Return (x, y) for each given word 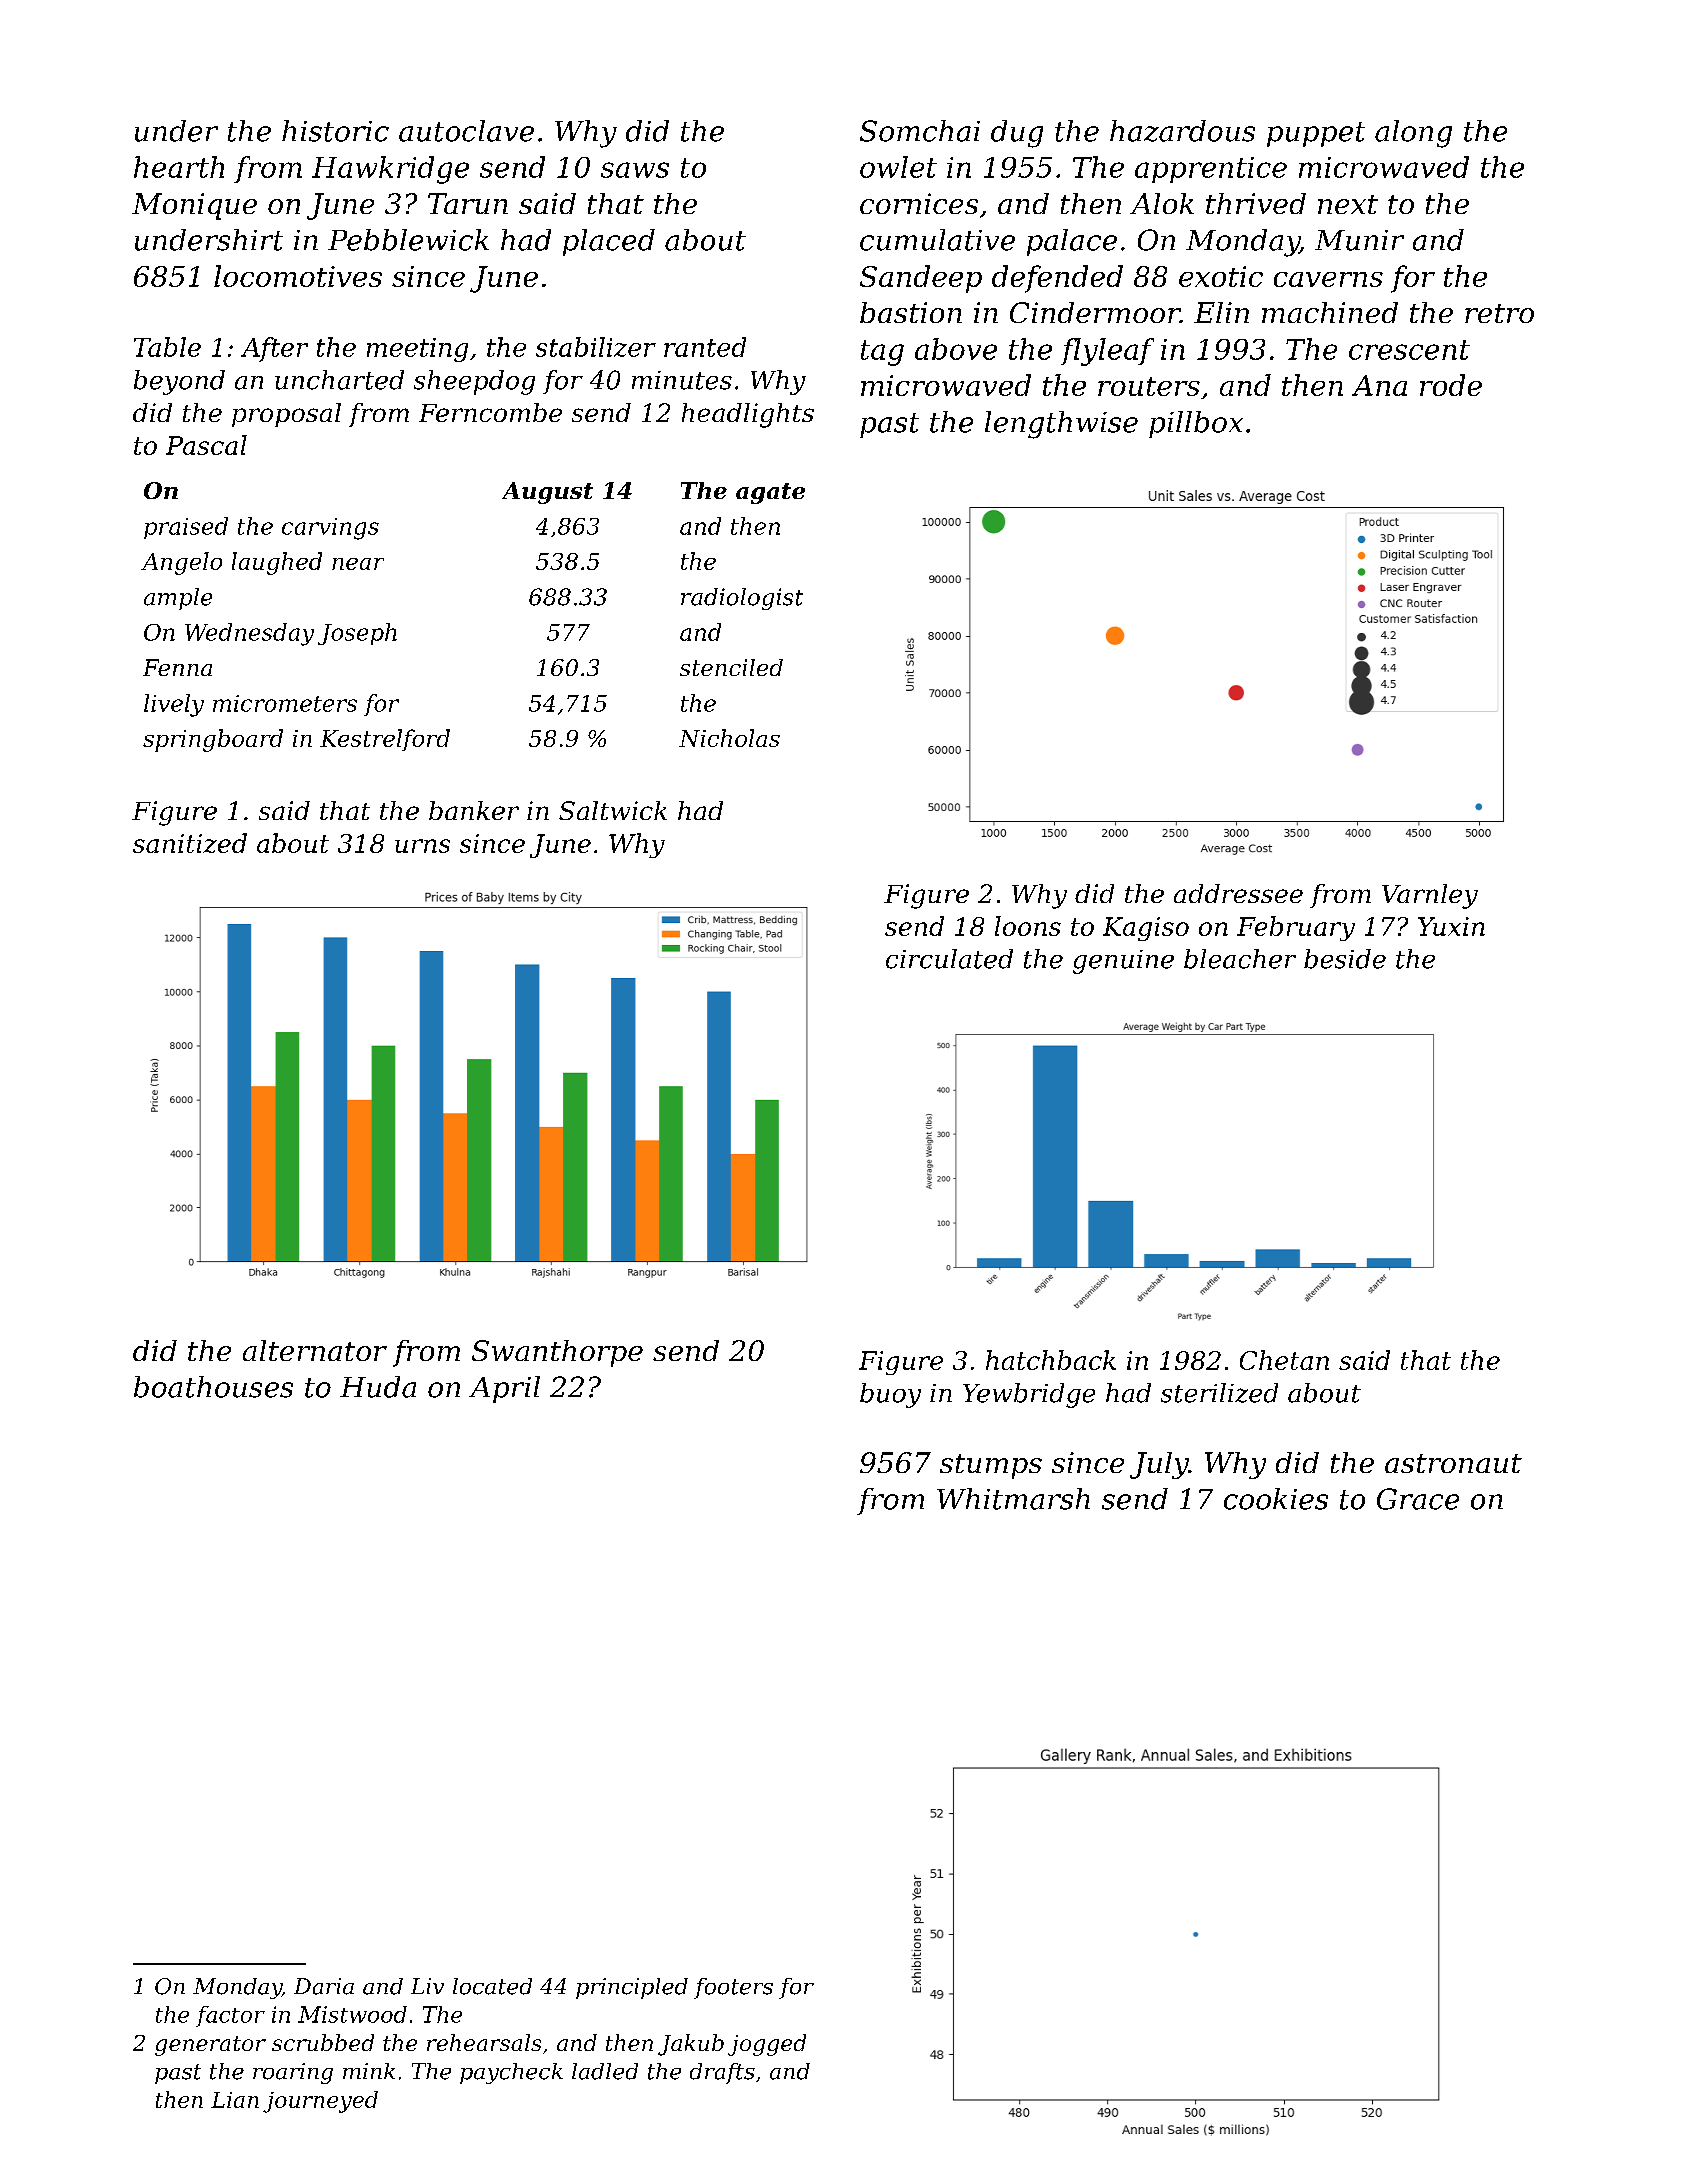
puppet (1316, 134)
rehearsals (484, 2042)
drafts (722, 2073)
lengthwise (1061, 425)
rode (1451, 385)
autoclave (466, 131)
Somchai (920, 131)
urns (422, 846)
